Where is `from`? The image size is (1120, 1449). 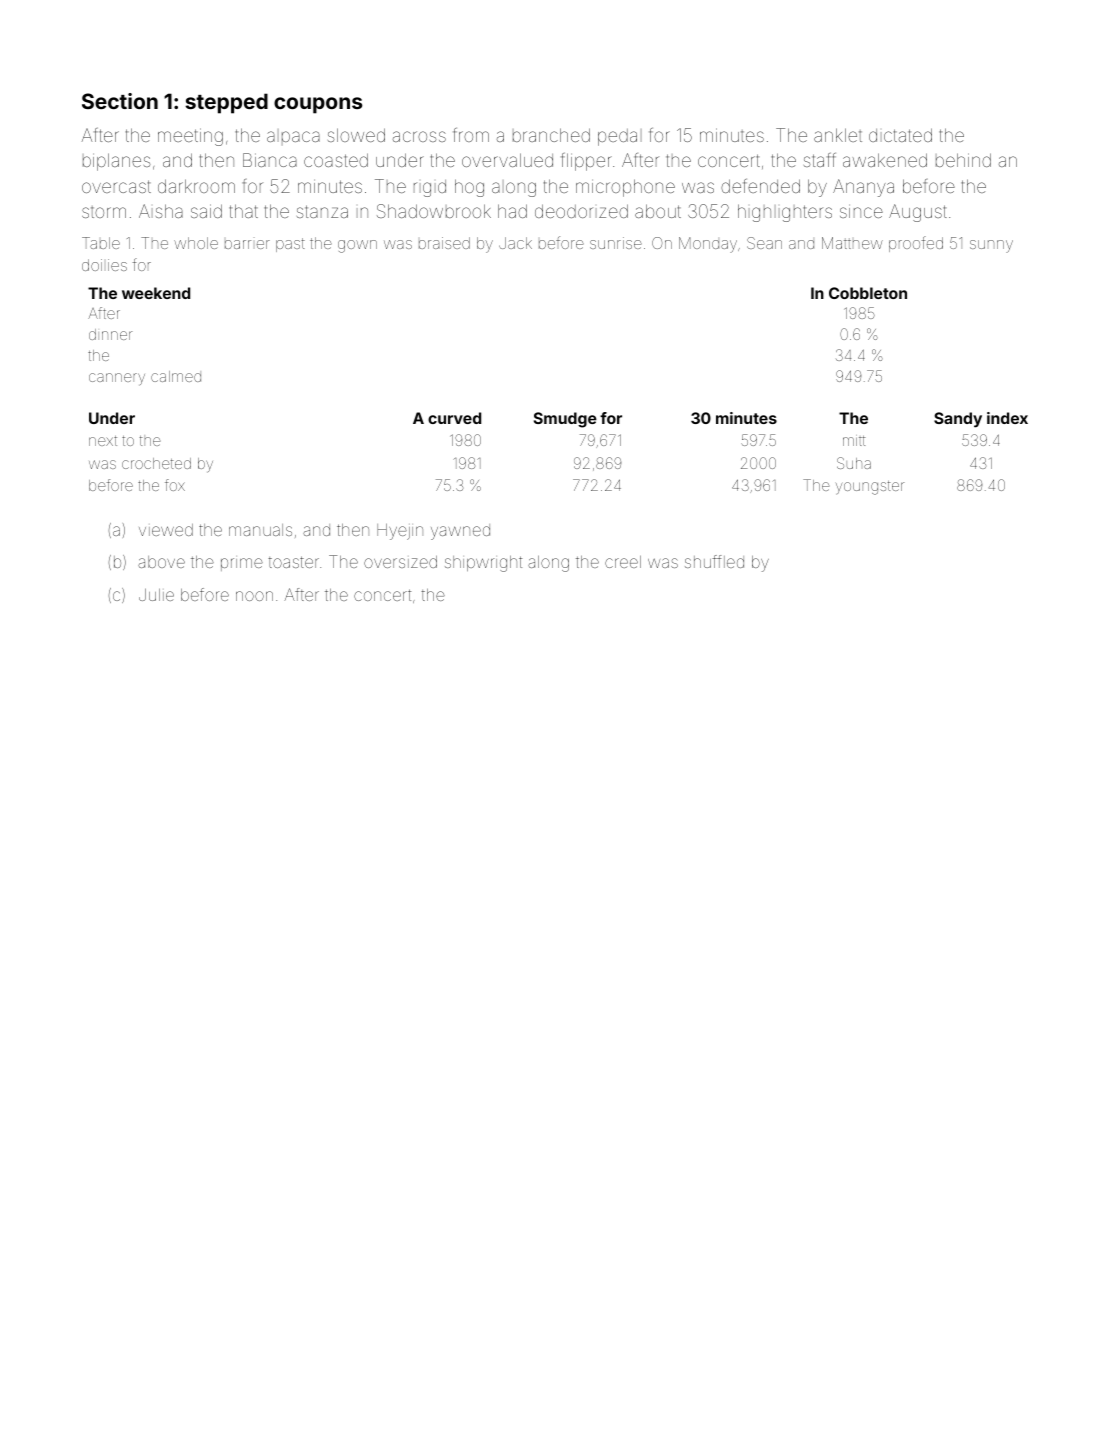 from is located at coordinates (471, 135).
